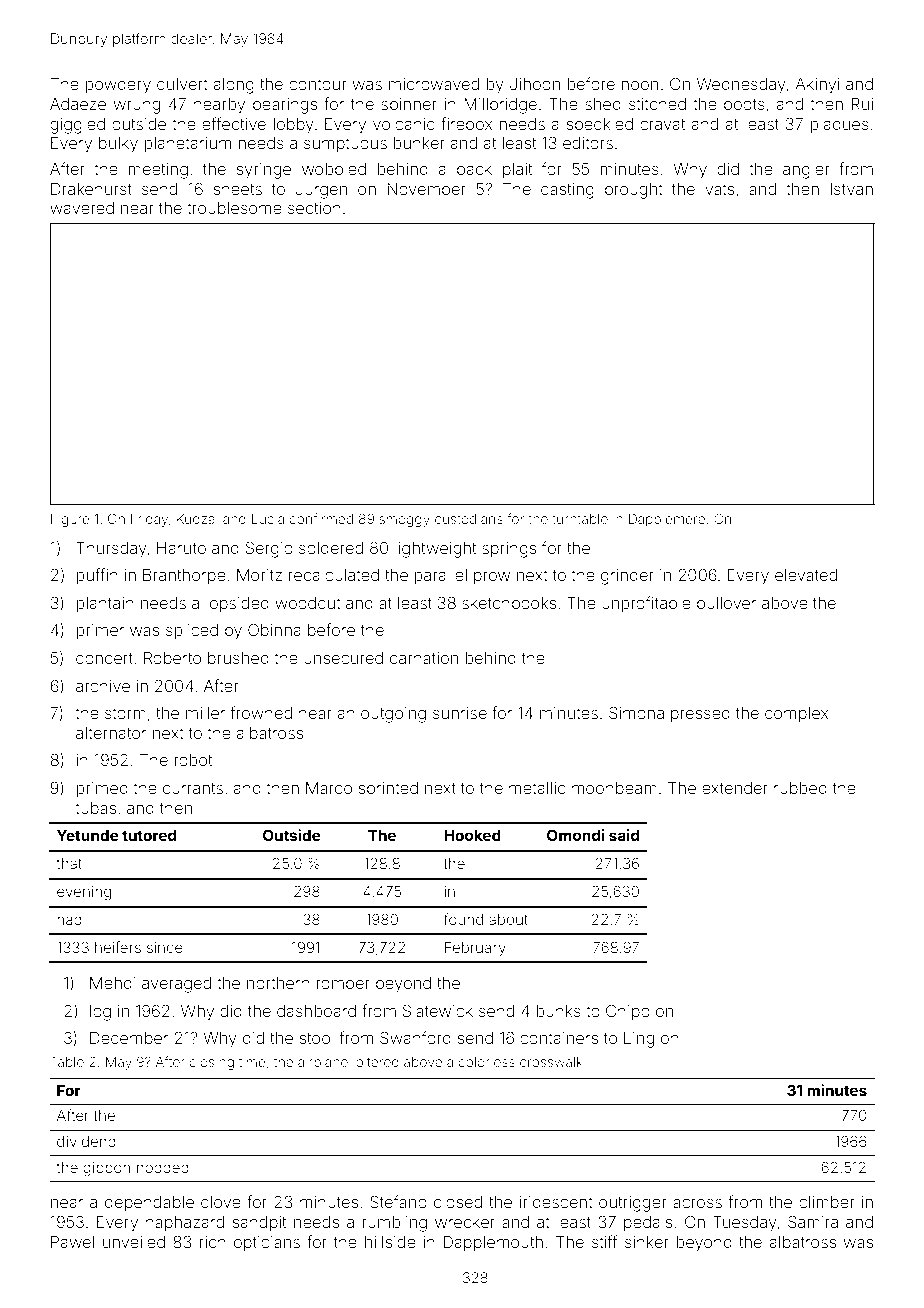 This document has width=924, height=1308. What do you see at coordinates (415, 1037) in the document?
I see `Swanford` at bounding box center [415, 1037].
